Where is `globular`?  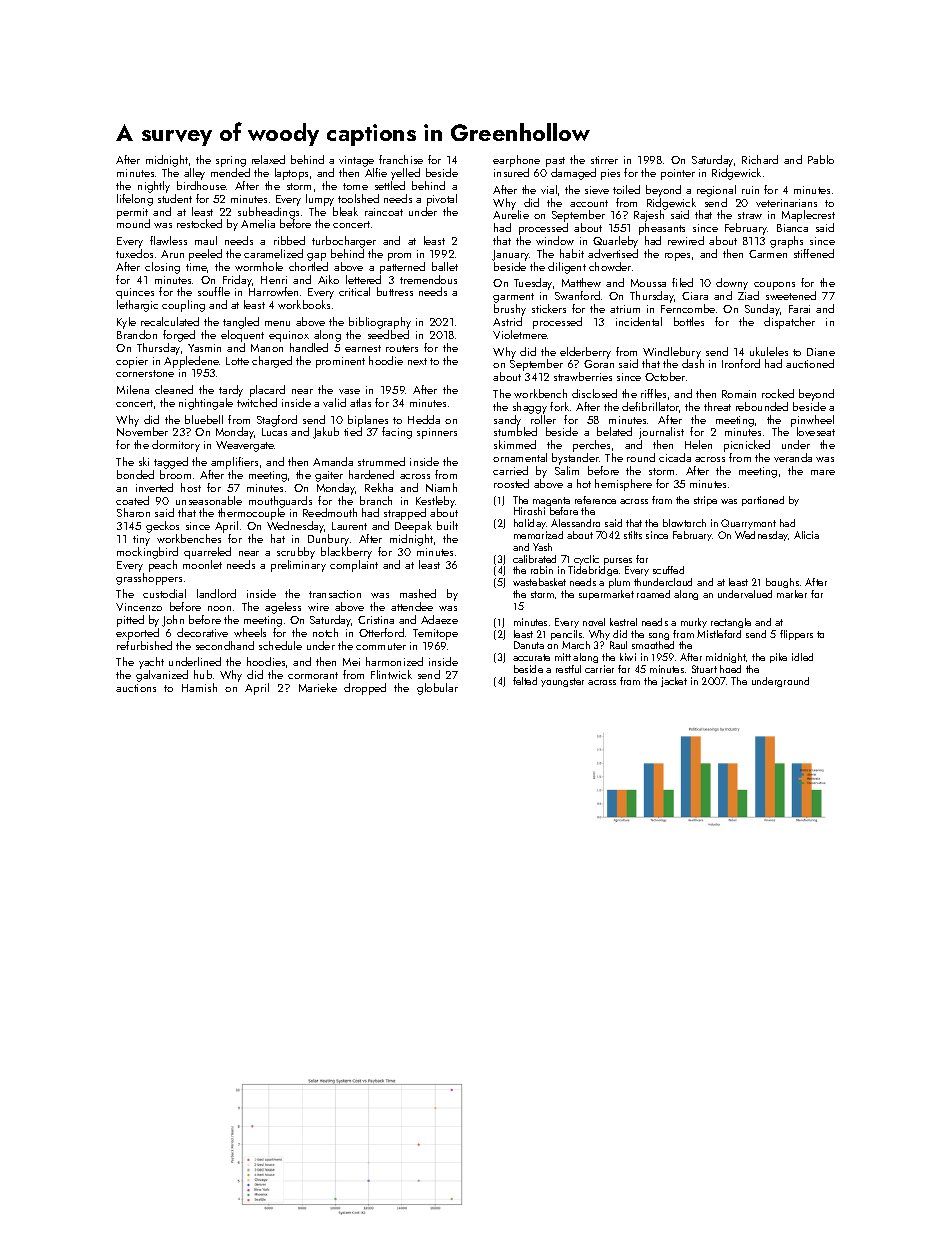 globular is located at coordinates (437, 689).
